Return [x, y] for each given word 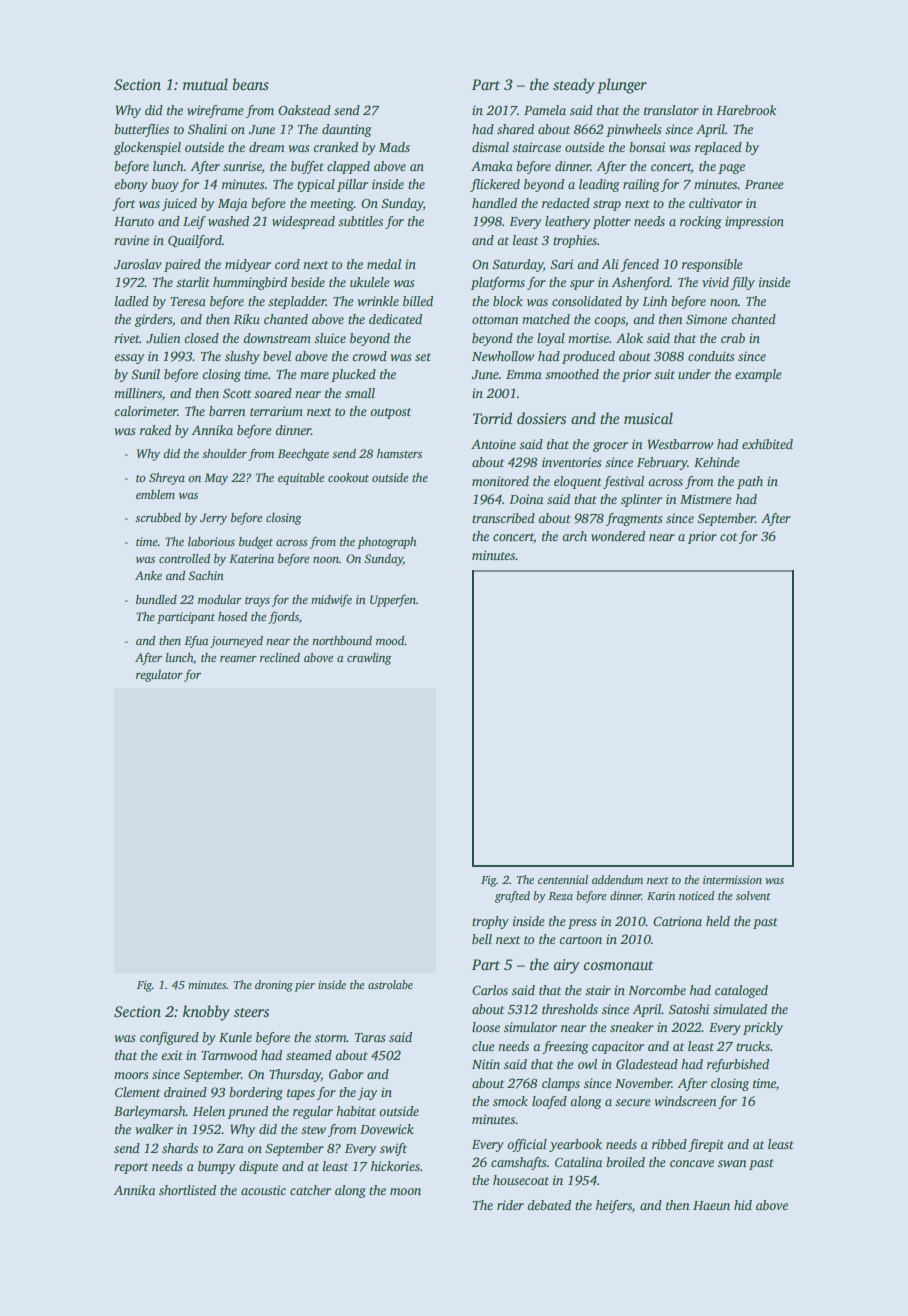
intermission [732, 880]
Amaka [492, 166]
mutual [205, 84]
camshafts [518, 1163]
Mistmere [706, 499]
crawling [369, 659]
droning [274, 986]
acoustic [263, 1190]
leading [599, 185]
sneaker [632, 1027]
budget [256, 543]
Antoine [493, 444]
